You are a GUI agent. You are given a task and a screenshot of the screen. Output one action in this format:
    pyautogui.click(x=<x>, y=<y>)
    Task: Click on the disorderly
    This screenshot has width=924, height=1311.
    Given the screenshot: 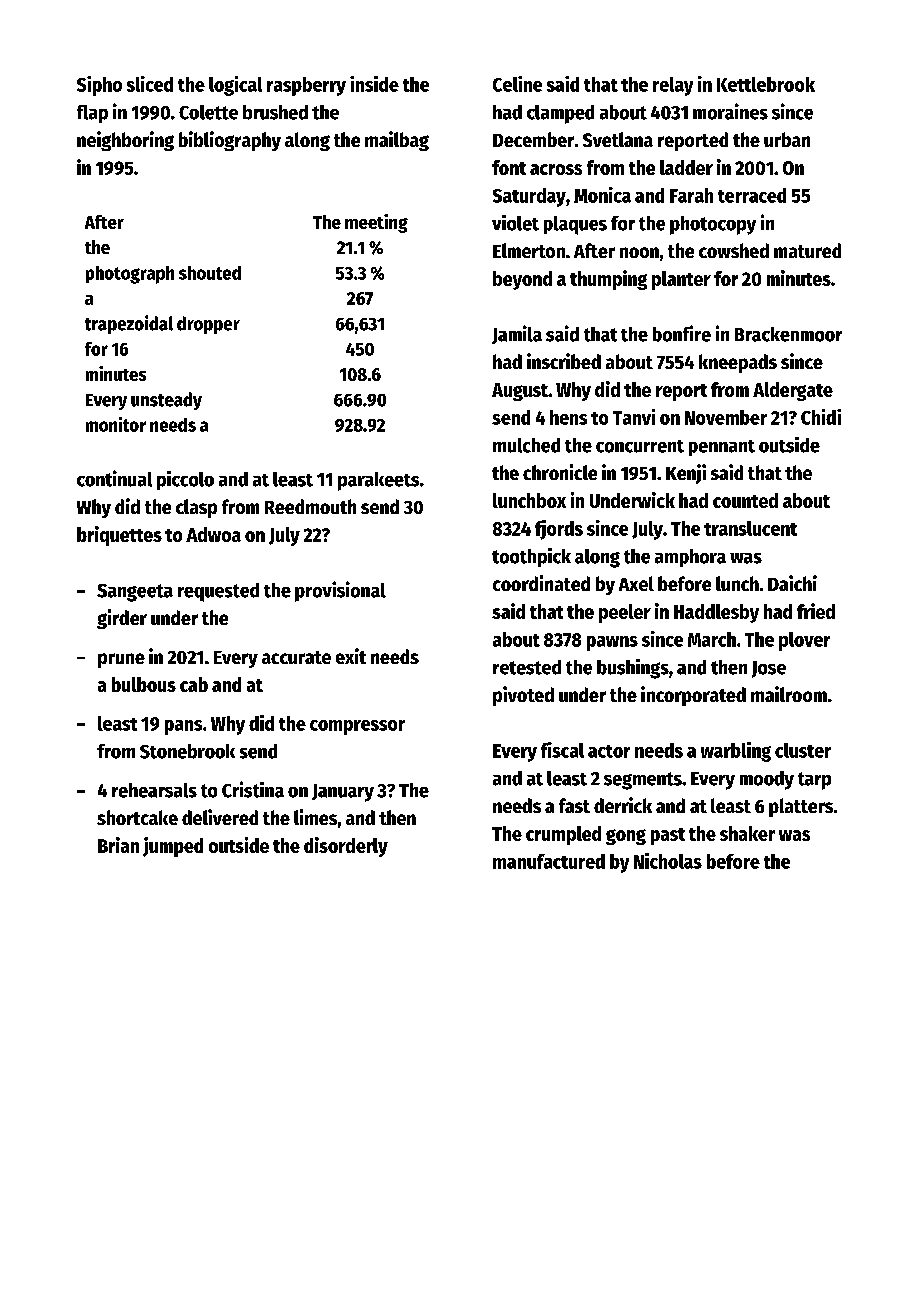 What is the action you would take?
    pyautogui.click(x=346, y=847)
